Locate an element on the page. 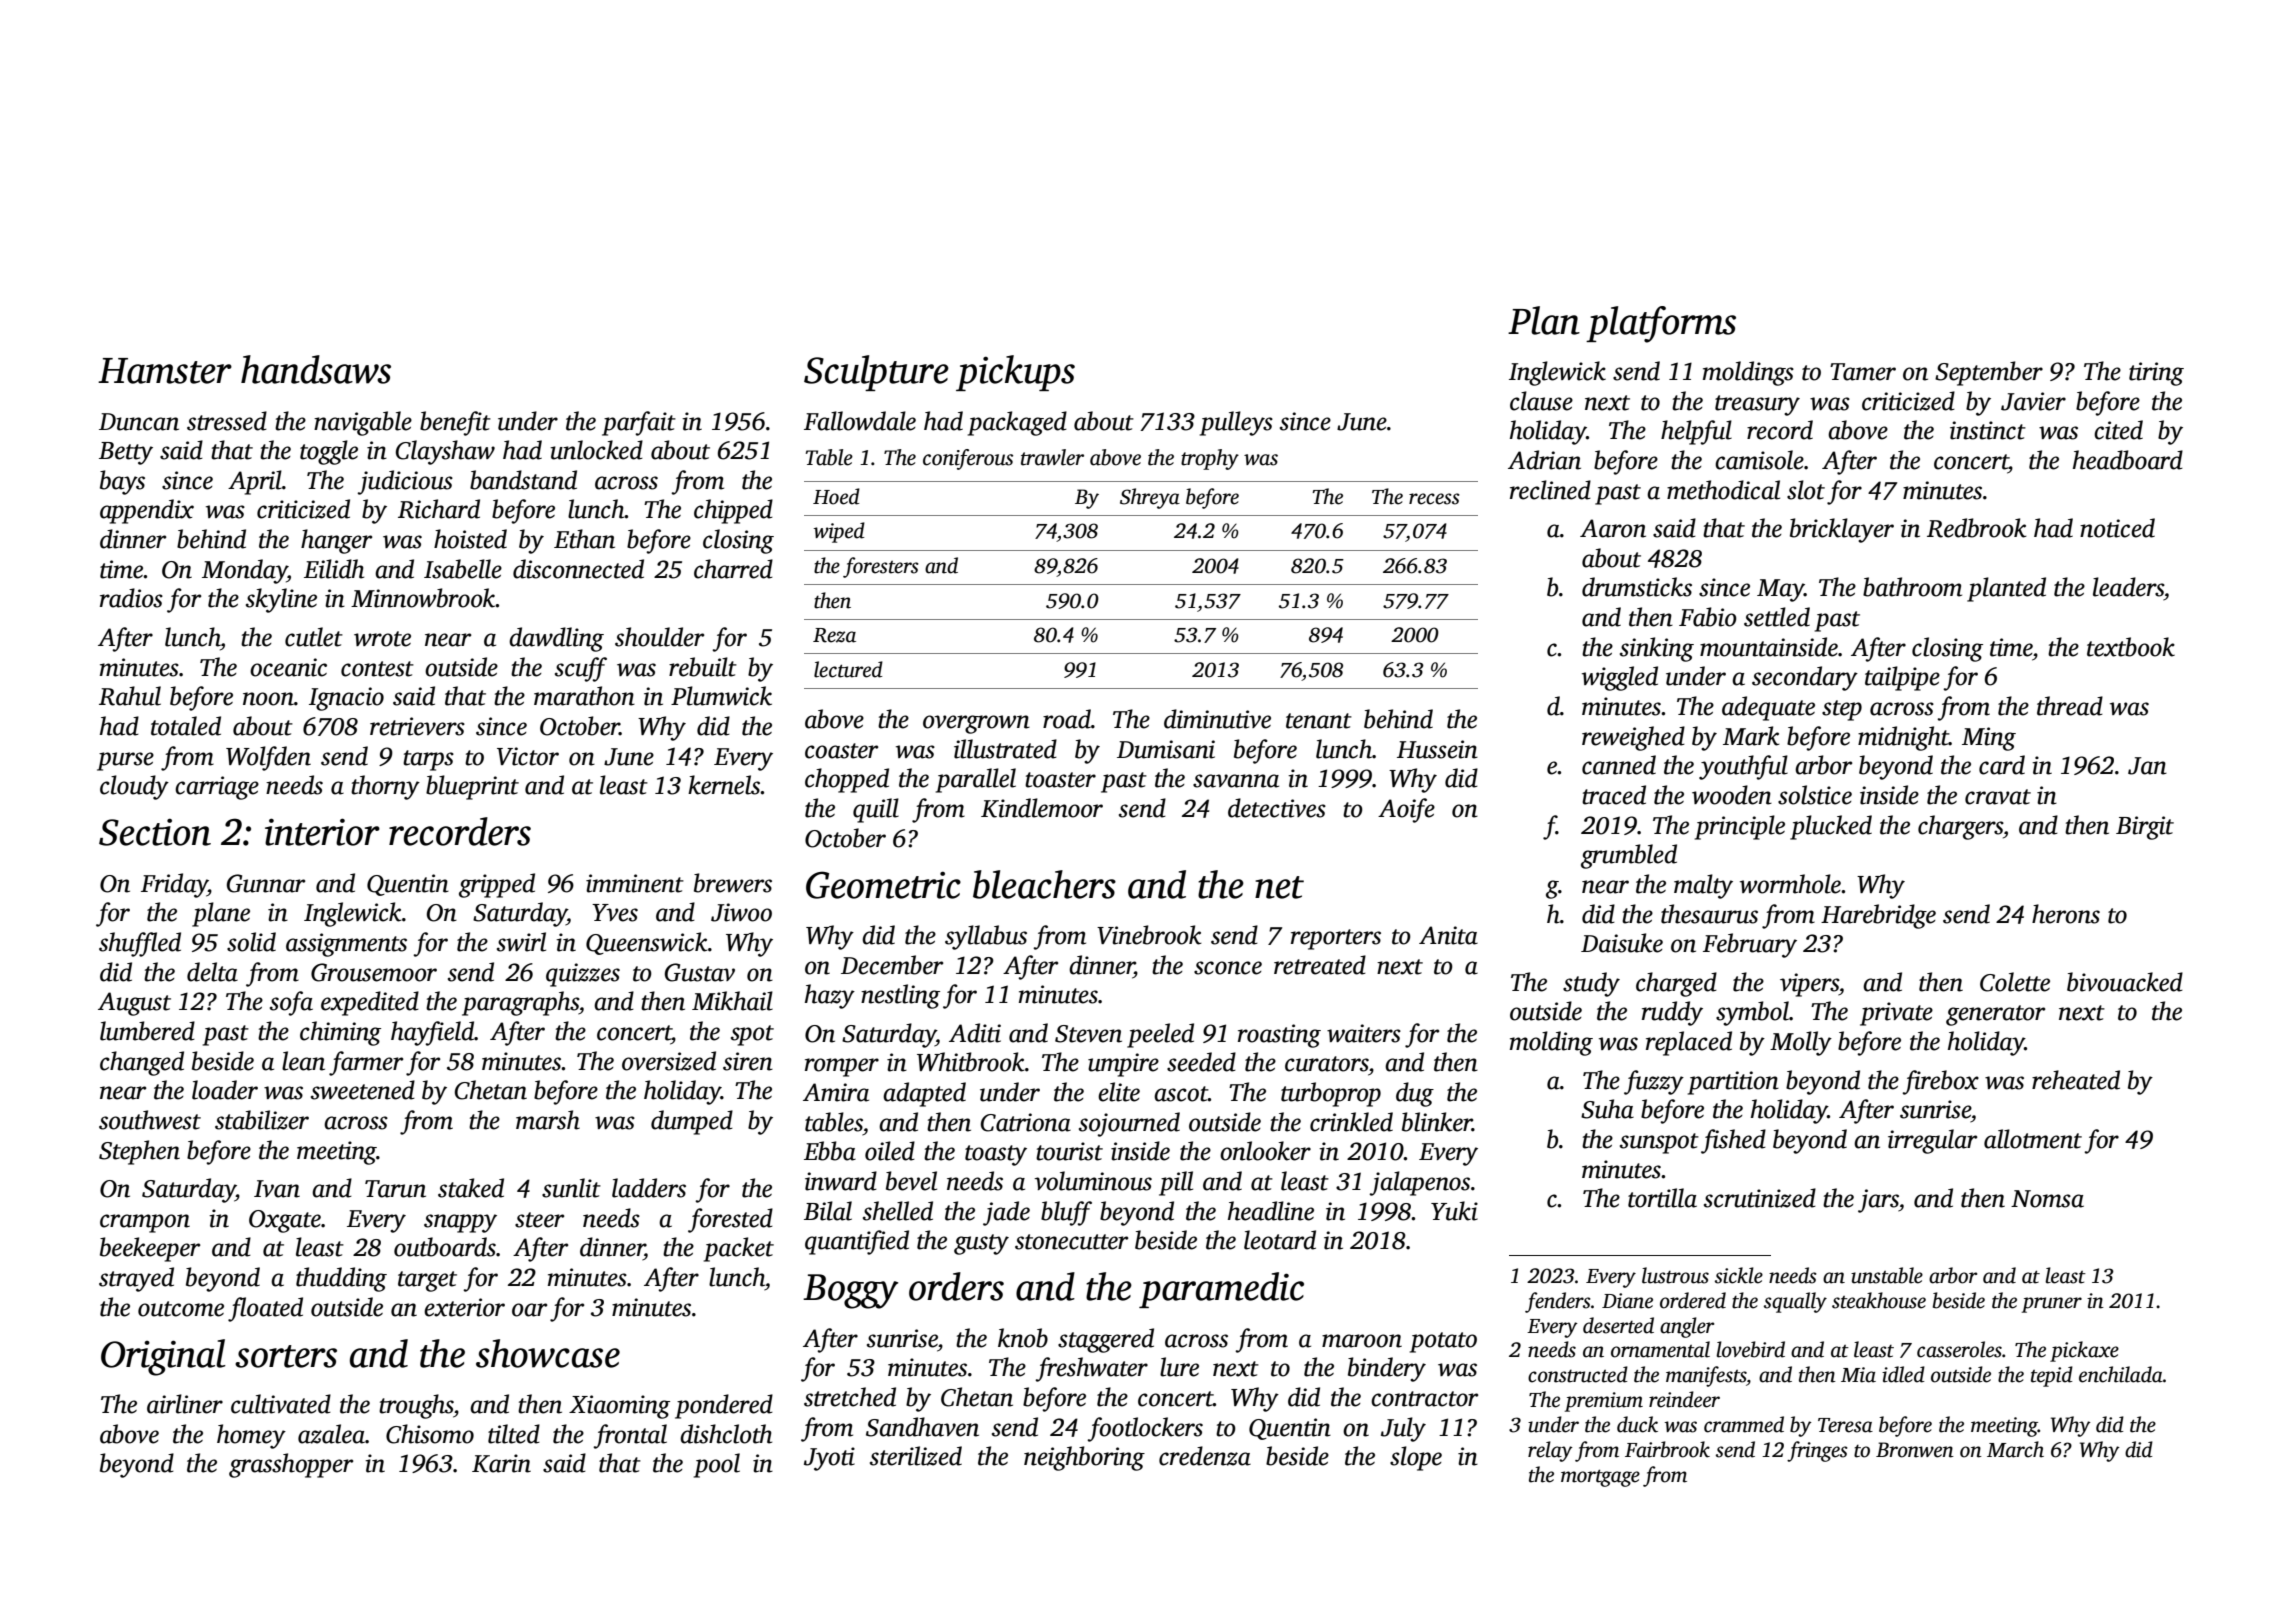 Image resolution: width=2282 pixels, height=1614 pixels. Redbrook is located at coordinates (1977, 528).
